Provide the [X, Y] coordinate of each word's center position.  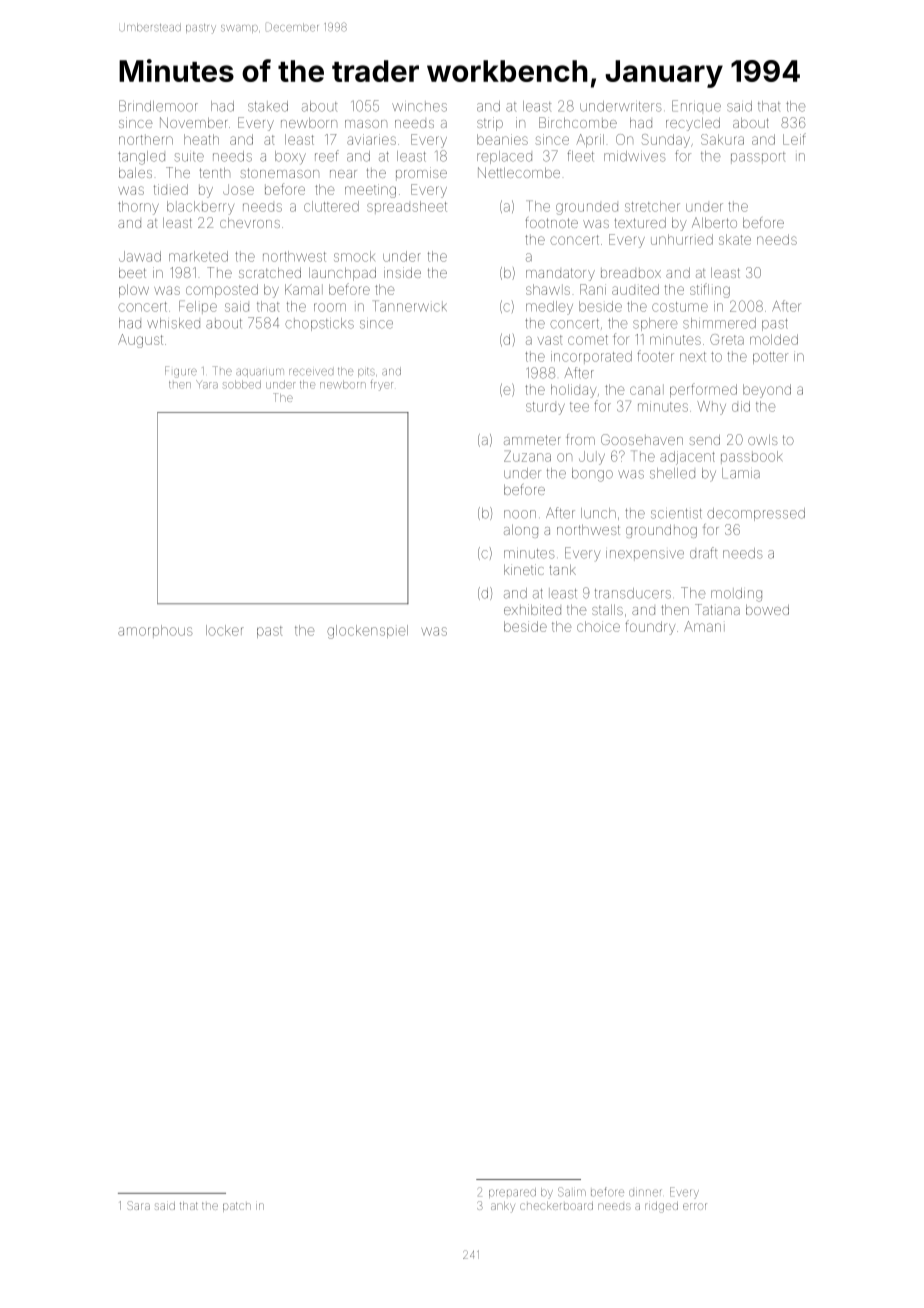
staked [268, 106]
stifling [710, 290]
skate [735, 239]
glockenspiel [367, 632]
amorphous [155, 631]
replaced [504, 157]
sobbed [242, 384]
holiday [573, 391]
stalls [607, 610]
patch [237, 1207]
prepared [512, 1193]
